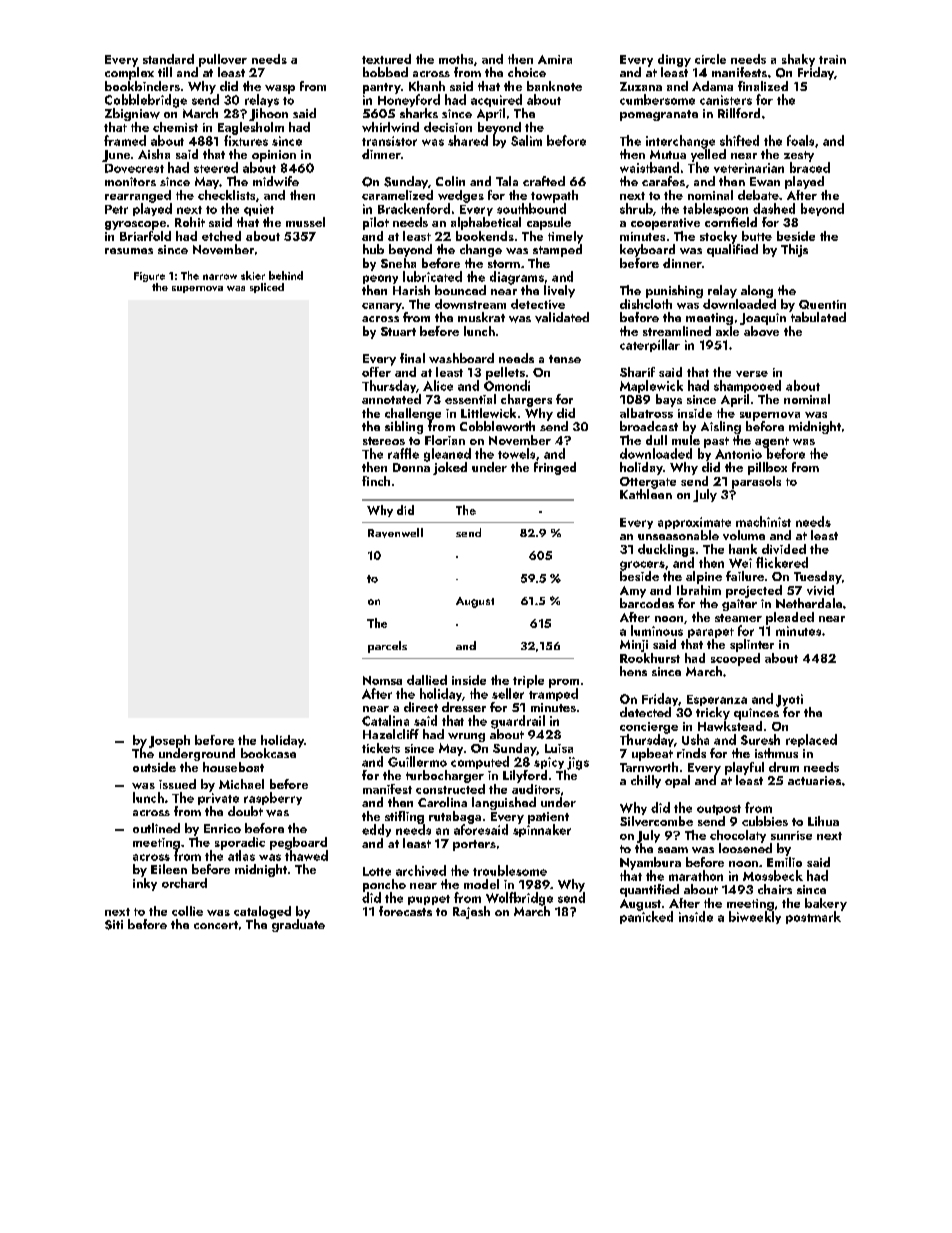 Image resolution: width=952 pixels, height=1233 pixels. What do you see at coordinates (395, 533) in the image?
I see `Ravenwell` at bounding box center [395, 533].
